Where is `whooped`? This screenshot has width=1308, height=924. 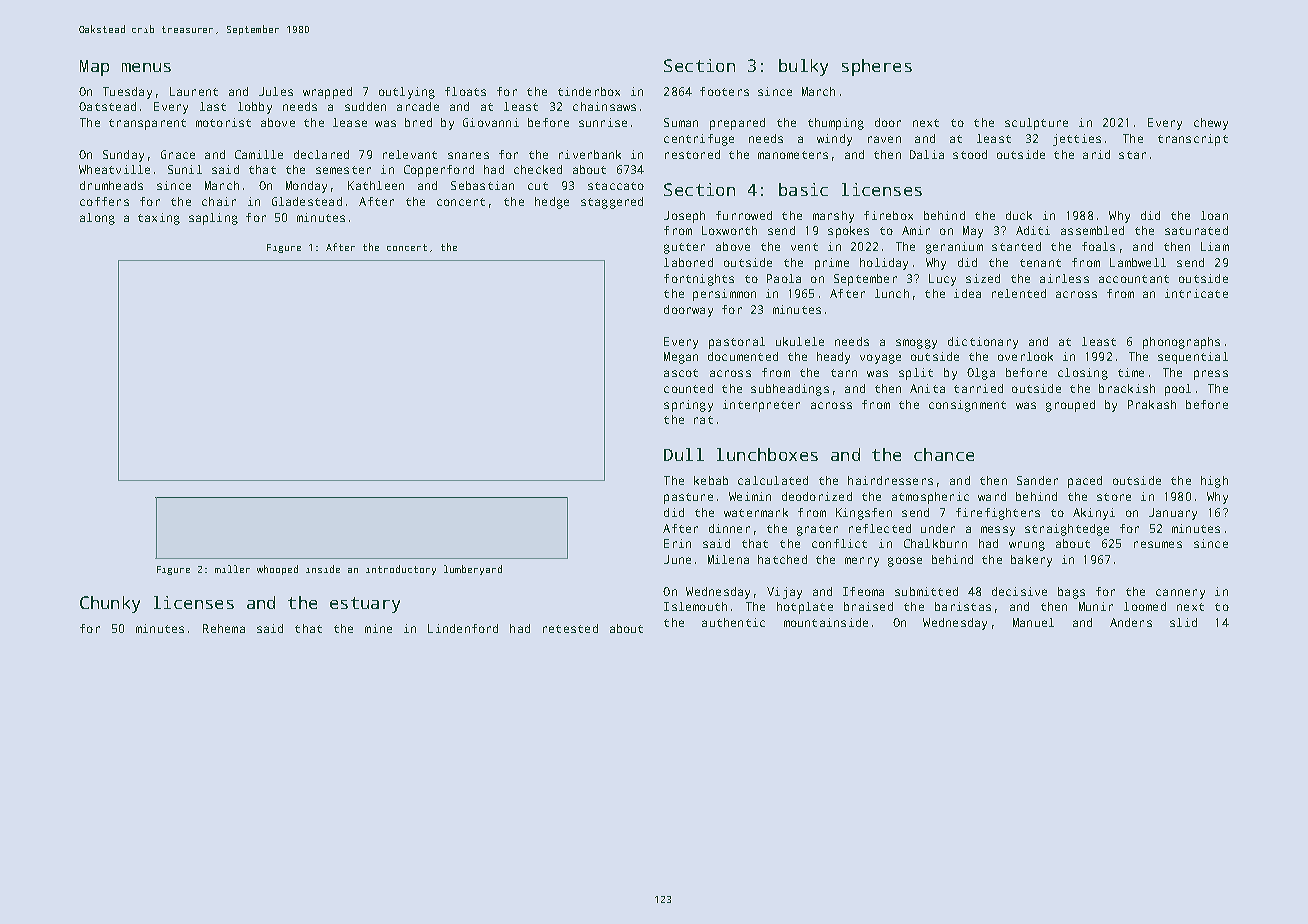 whooped is located at coordinates (277, 570).
